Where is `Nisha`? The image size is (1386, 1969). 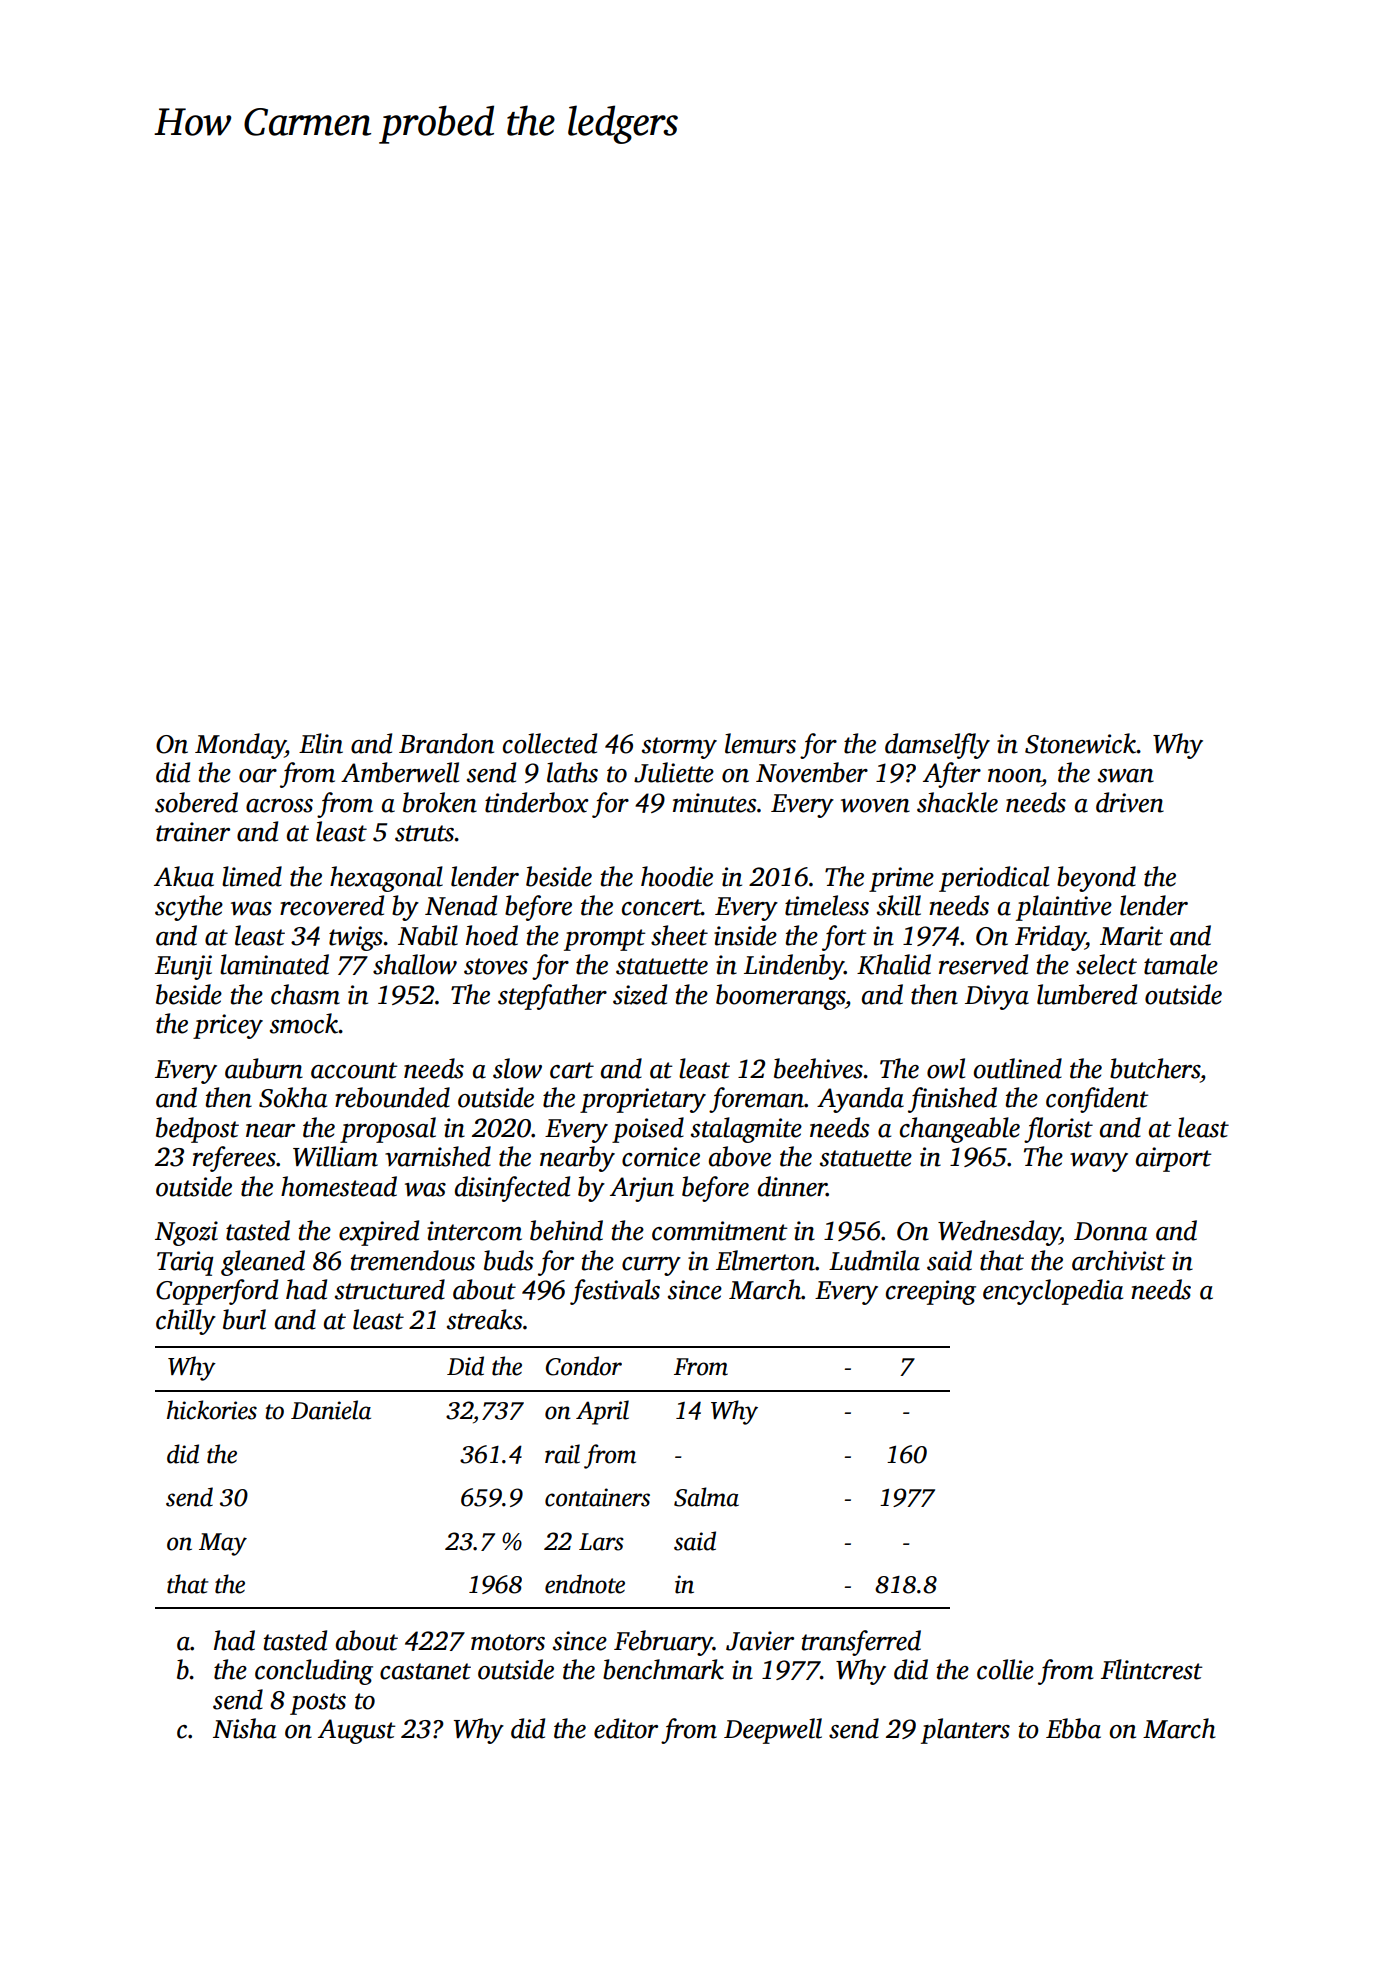 Nisha is located at coordinates (244, 1728).
